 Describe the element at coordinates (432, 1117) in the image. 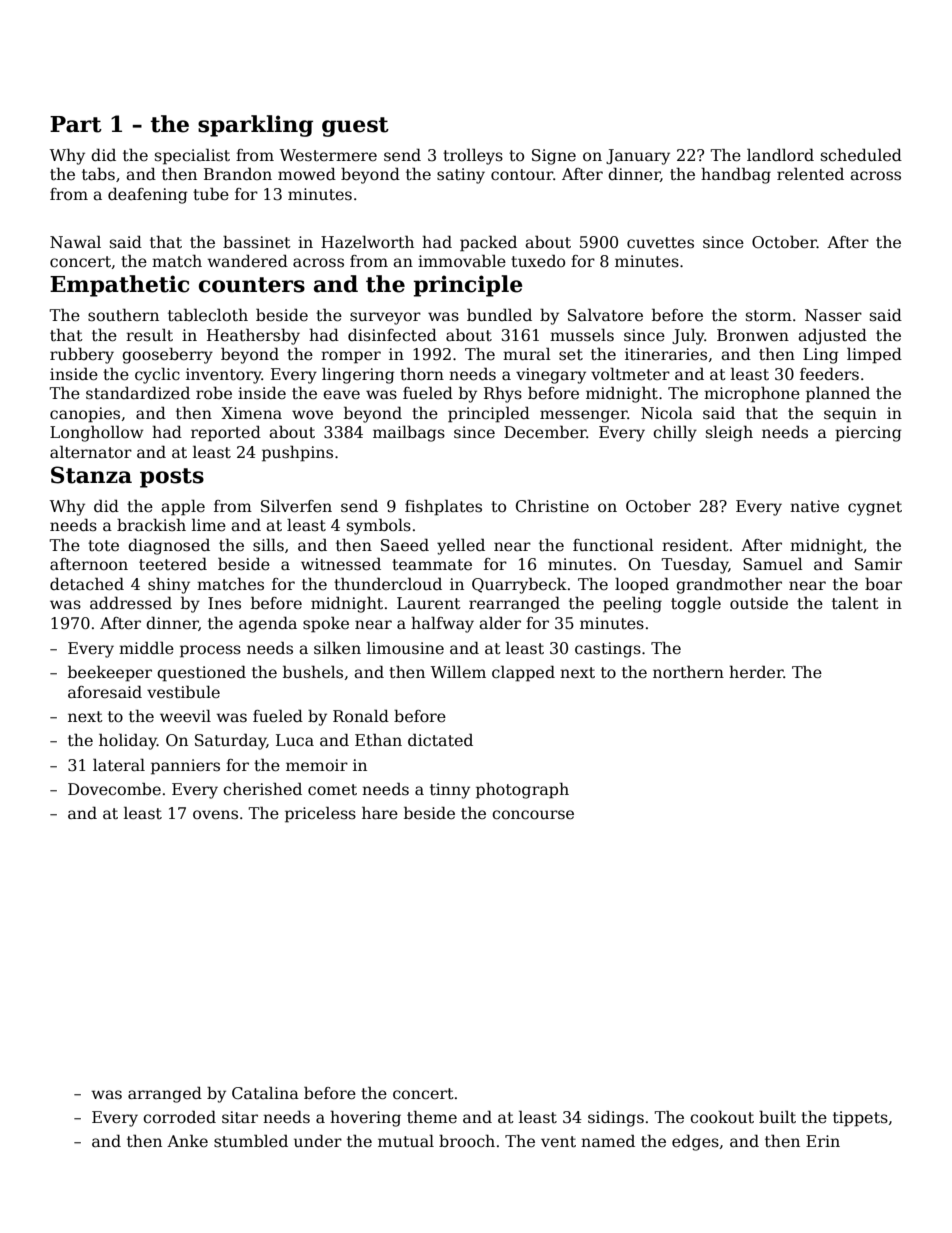

I see `theme` at that location.
